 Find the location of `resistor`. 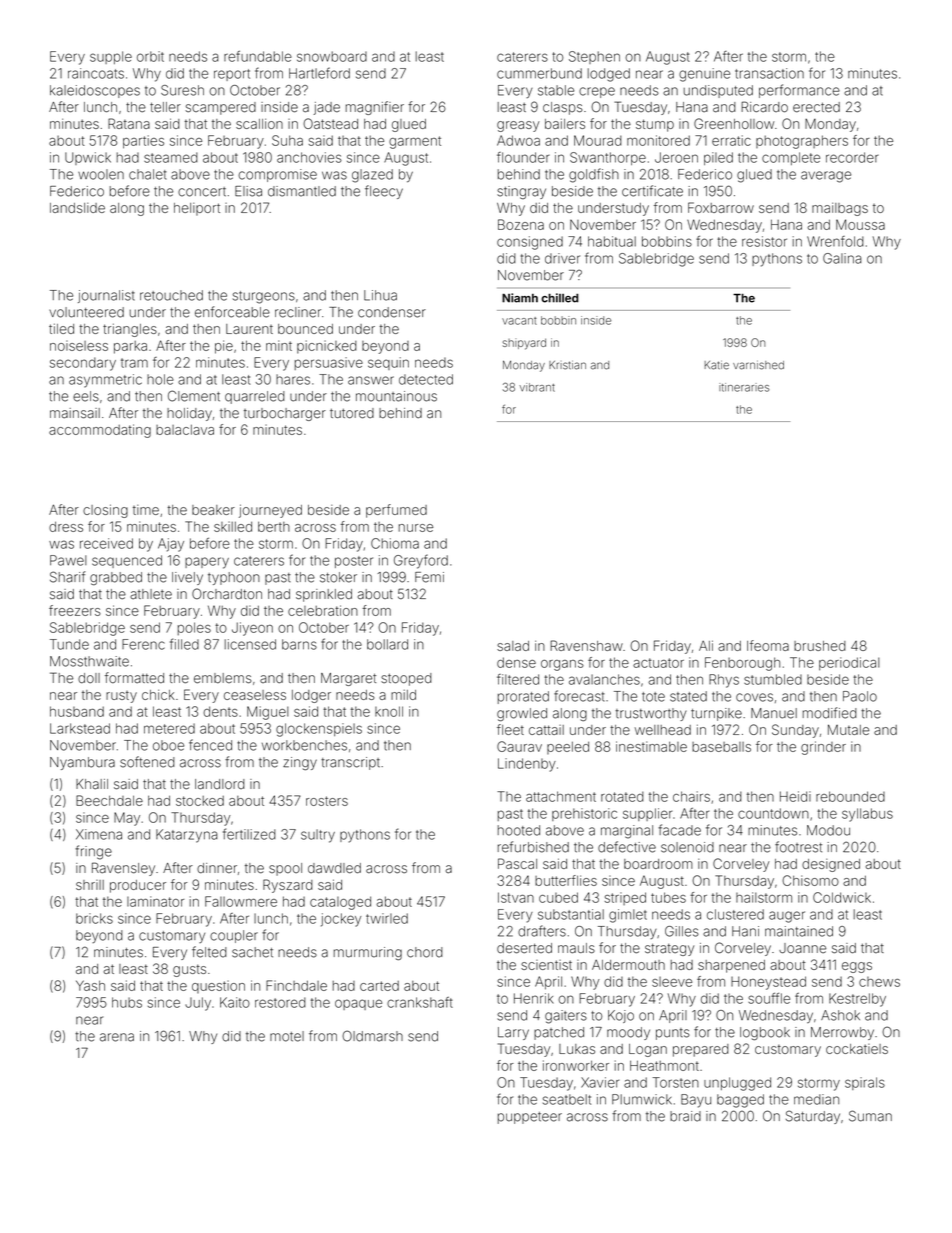

resistor is located at coordinates (764, 241).
